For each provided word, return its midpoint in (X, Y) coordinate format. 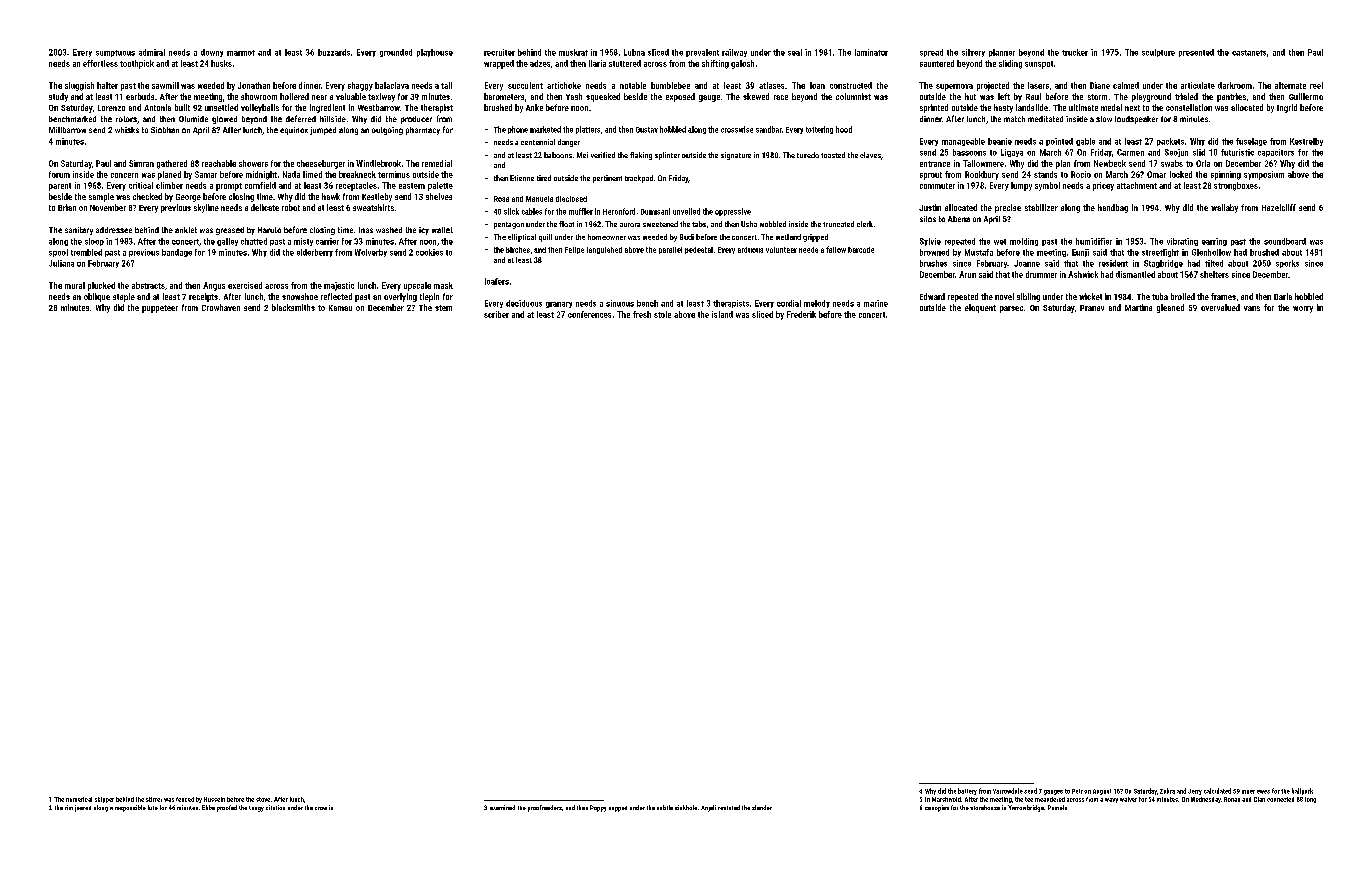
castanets (1249, 53)
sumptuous (115, 53)
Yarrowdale (1008, 791)
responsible (130, 808)
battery (967, 791)
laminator (871, 52)
